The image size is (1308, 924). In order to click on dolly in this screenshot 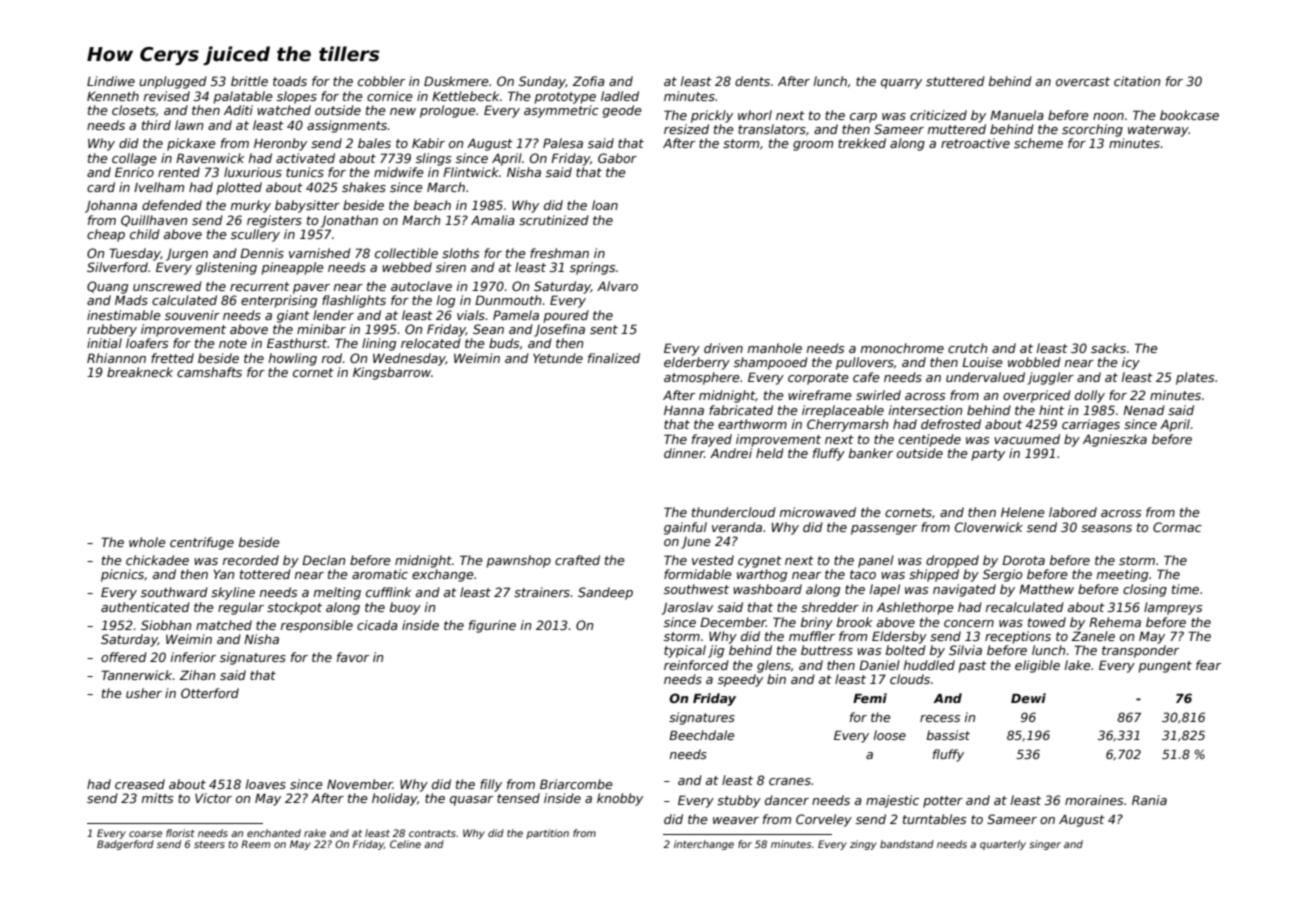, I will do `click(1090, 396)`.
